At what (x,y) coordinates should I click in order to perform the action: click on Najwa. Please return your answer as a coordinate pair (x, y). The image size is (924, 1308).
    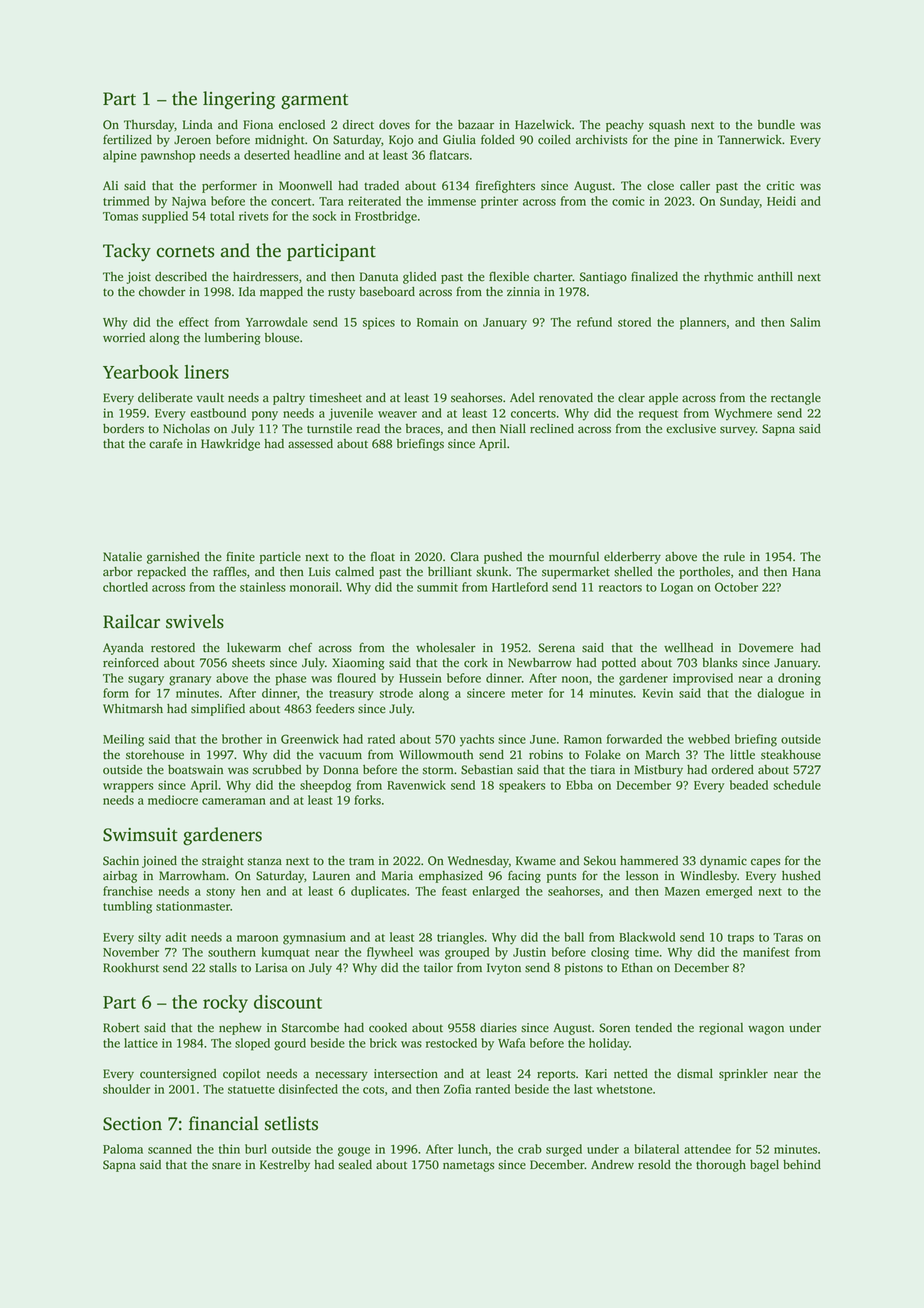
    Looking at the image, I should click on (189, 202).
